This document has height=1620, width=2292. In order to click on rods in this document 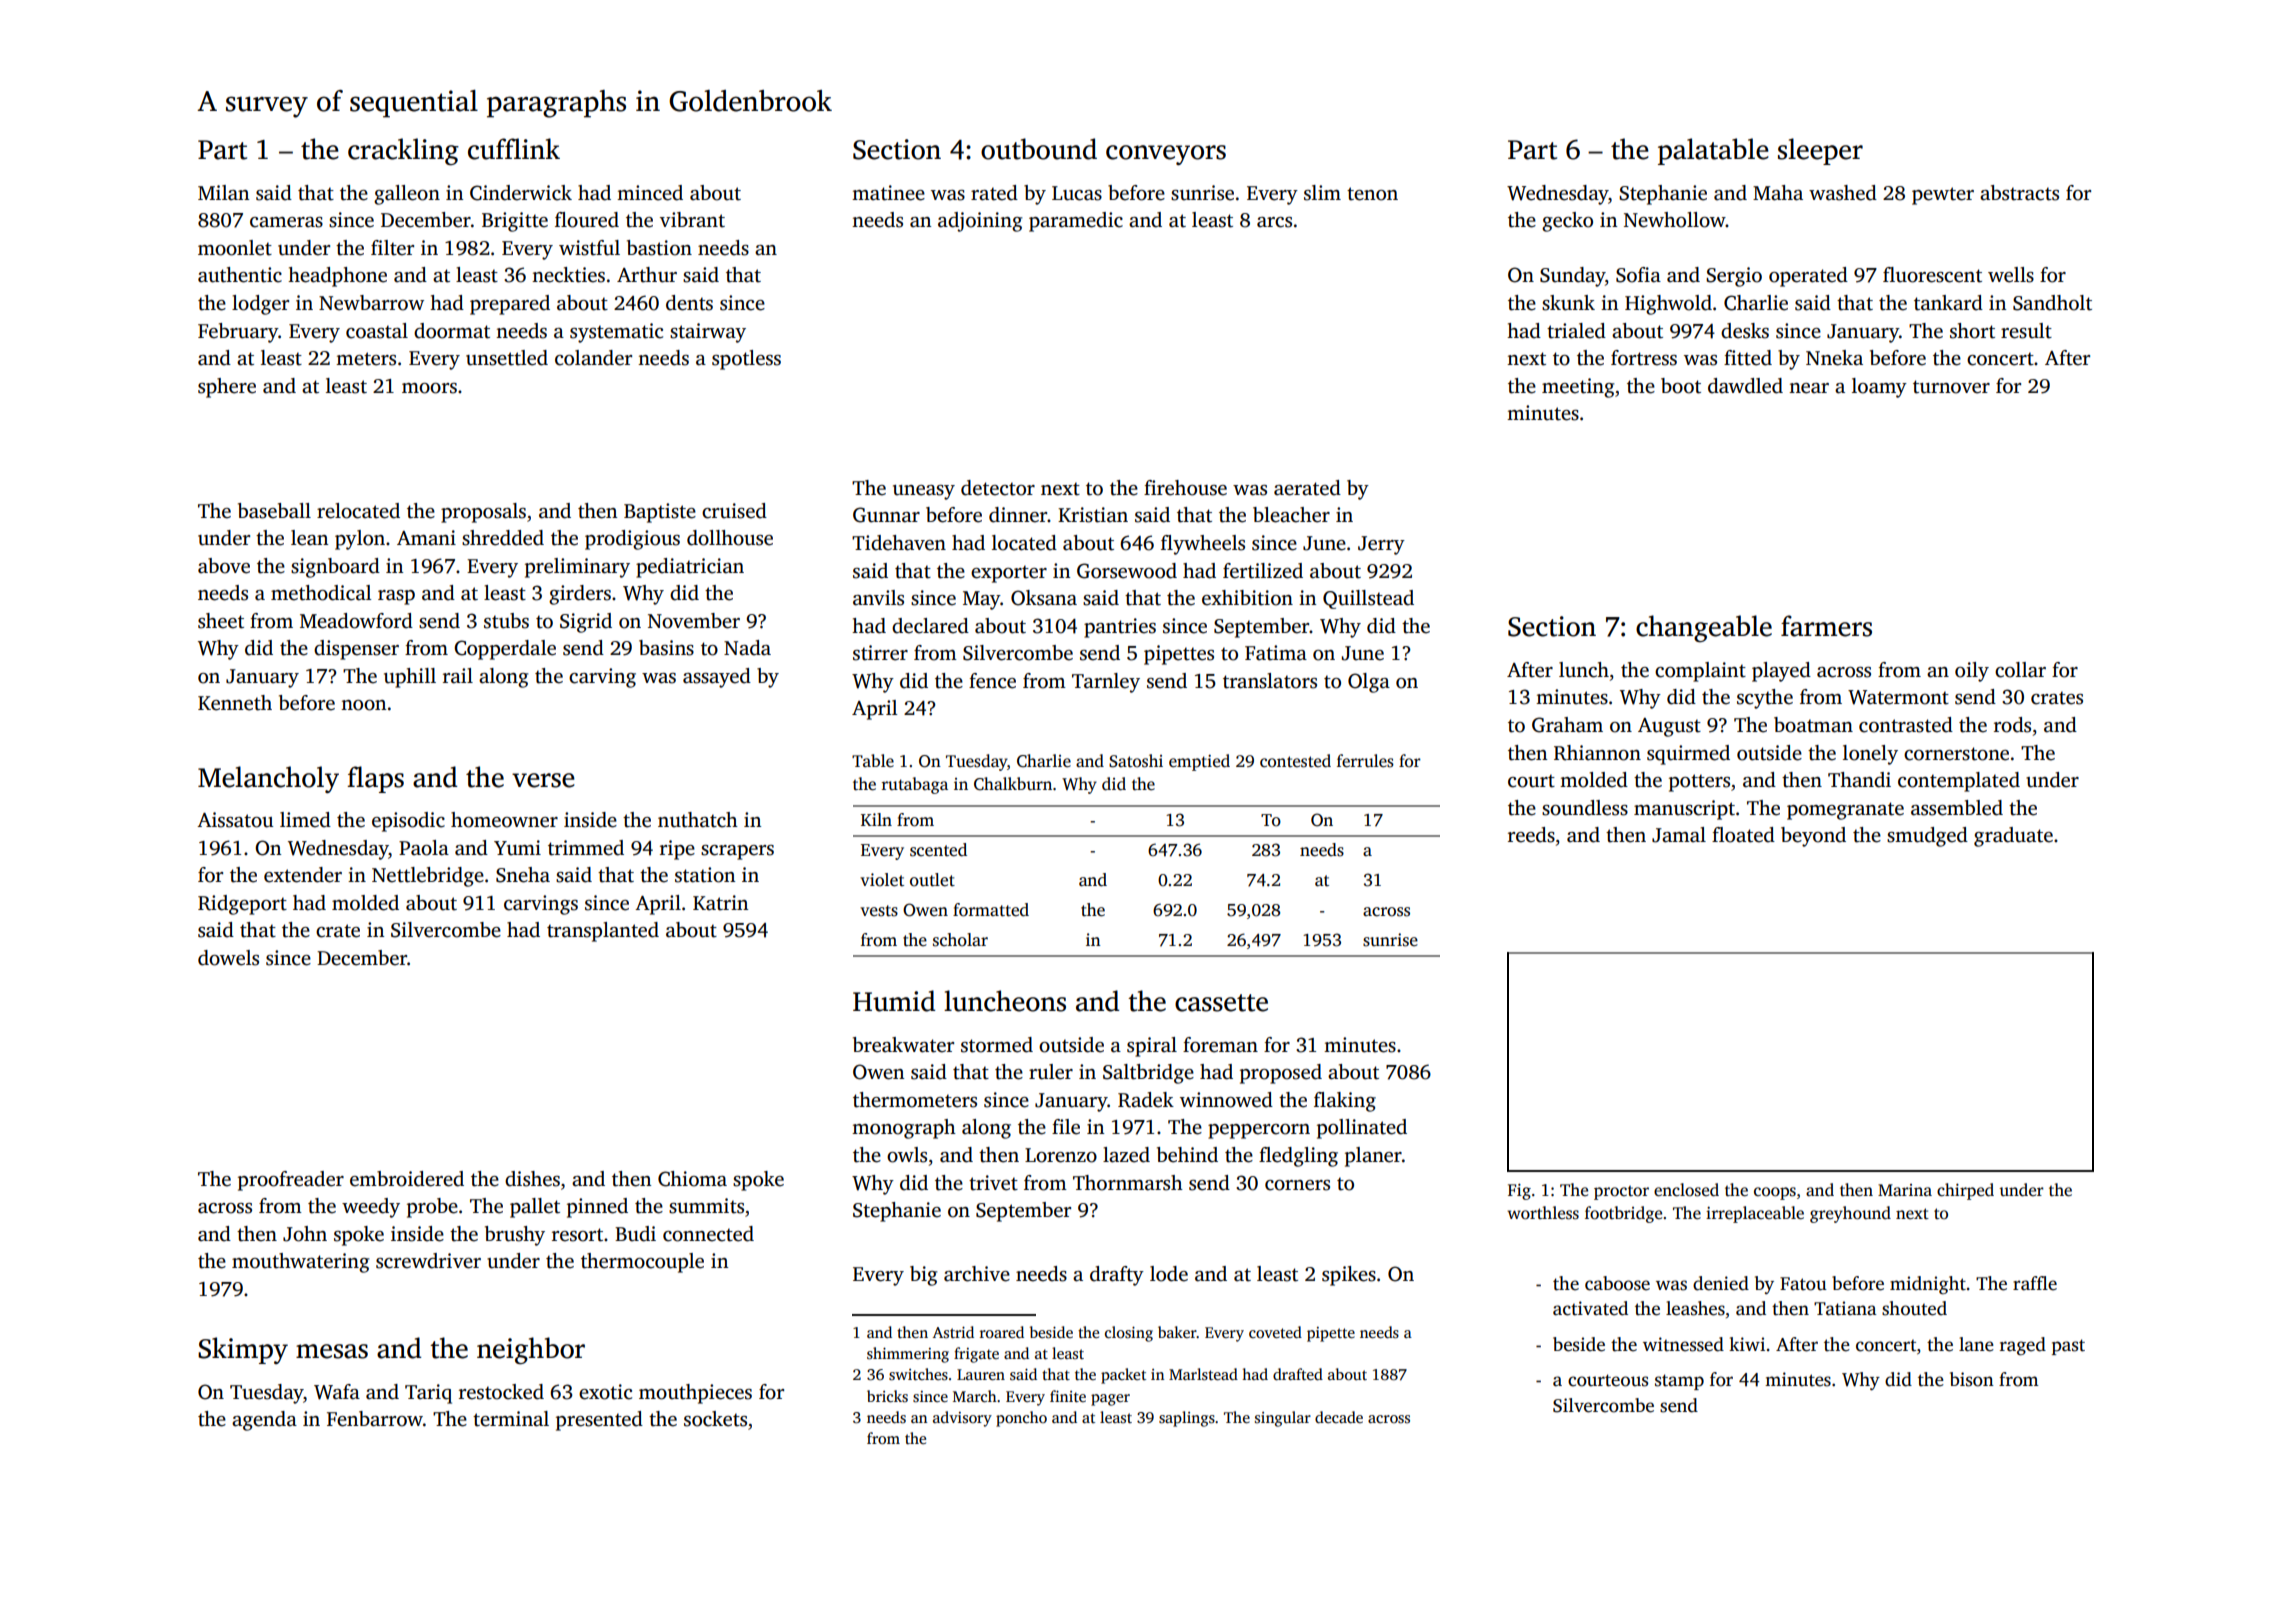, I will do `click(2012, 725)`.
